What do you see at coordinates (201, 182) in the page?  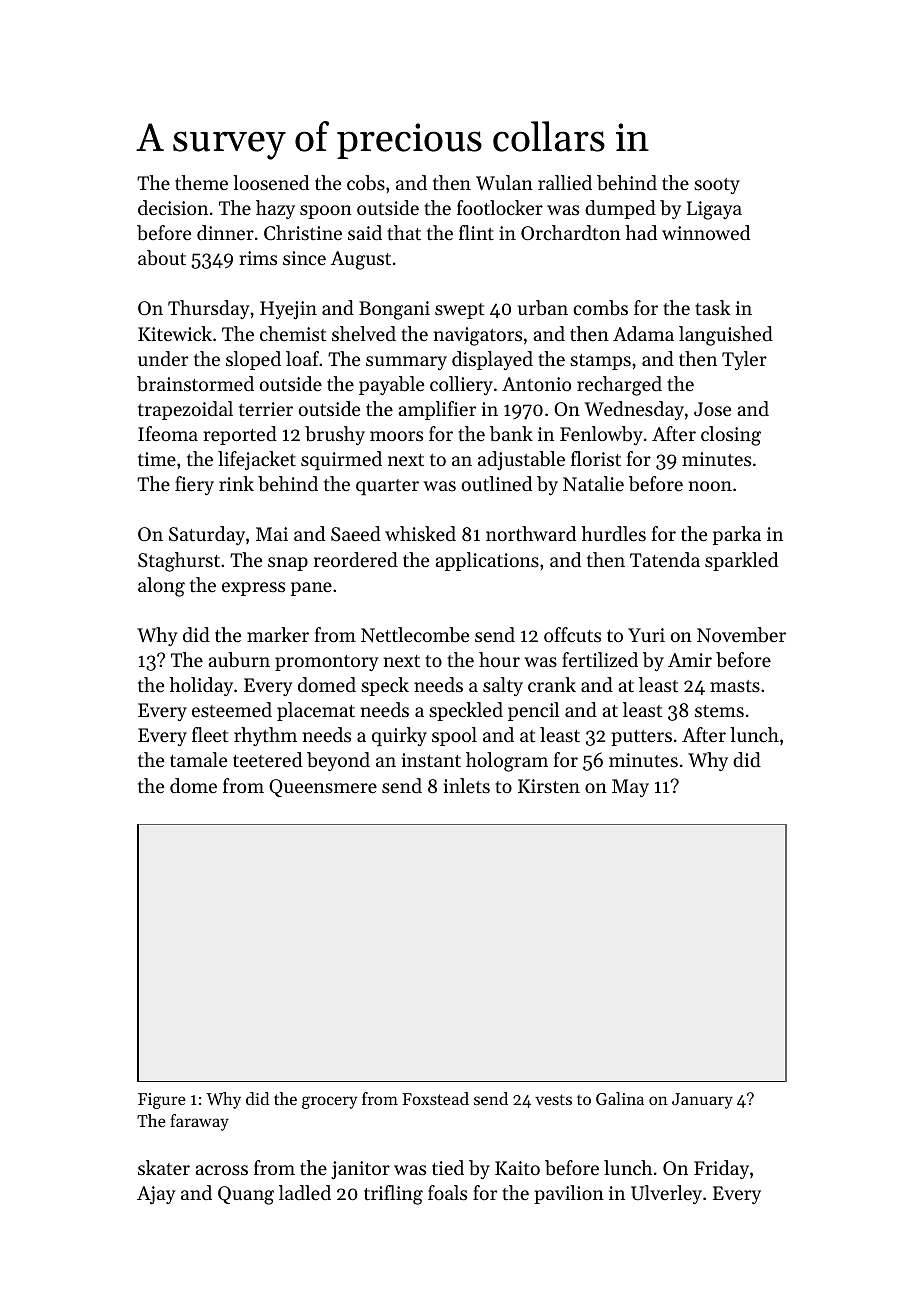 I see `theme` at bounding box center [201, 182].
